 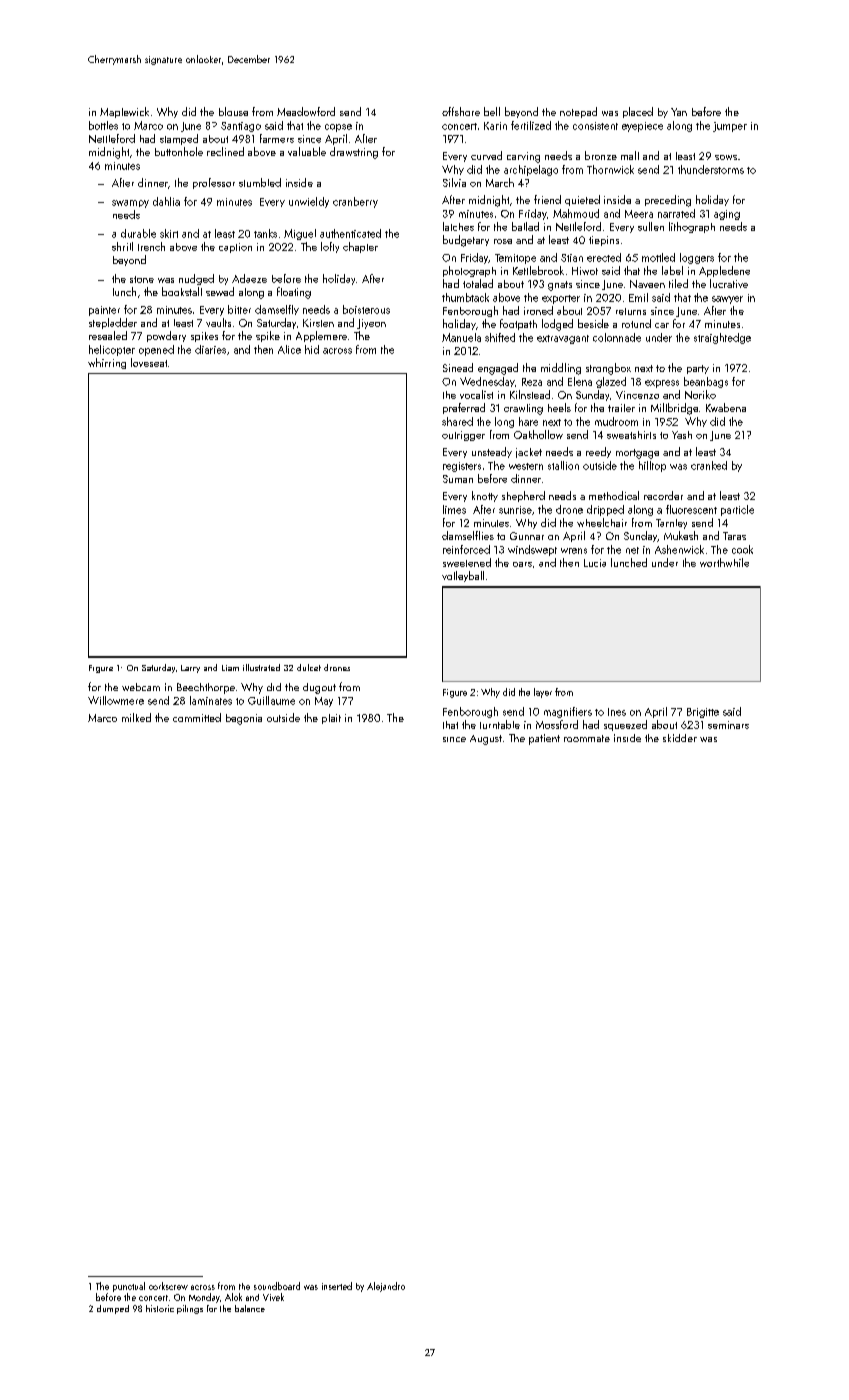 I want to click on Lucia, so click(x=595, y=563).
